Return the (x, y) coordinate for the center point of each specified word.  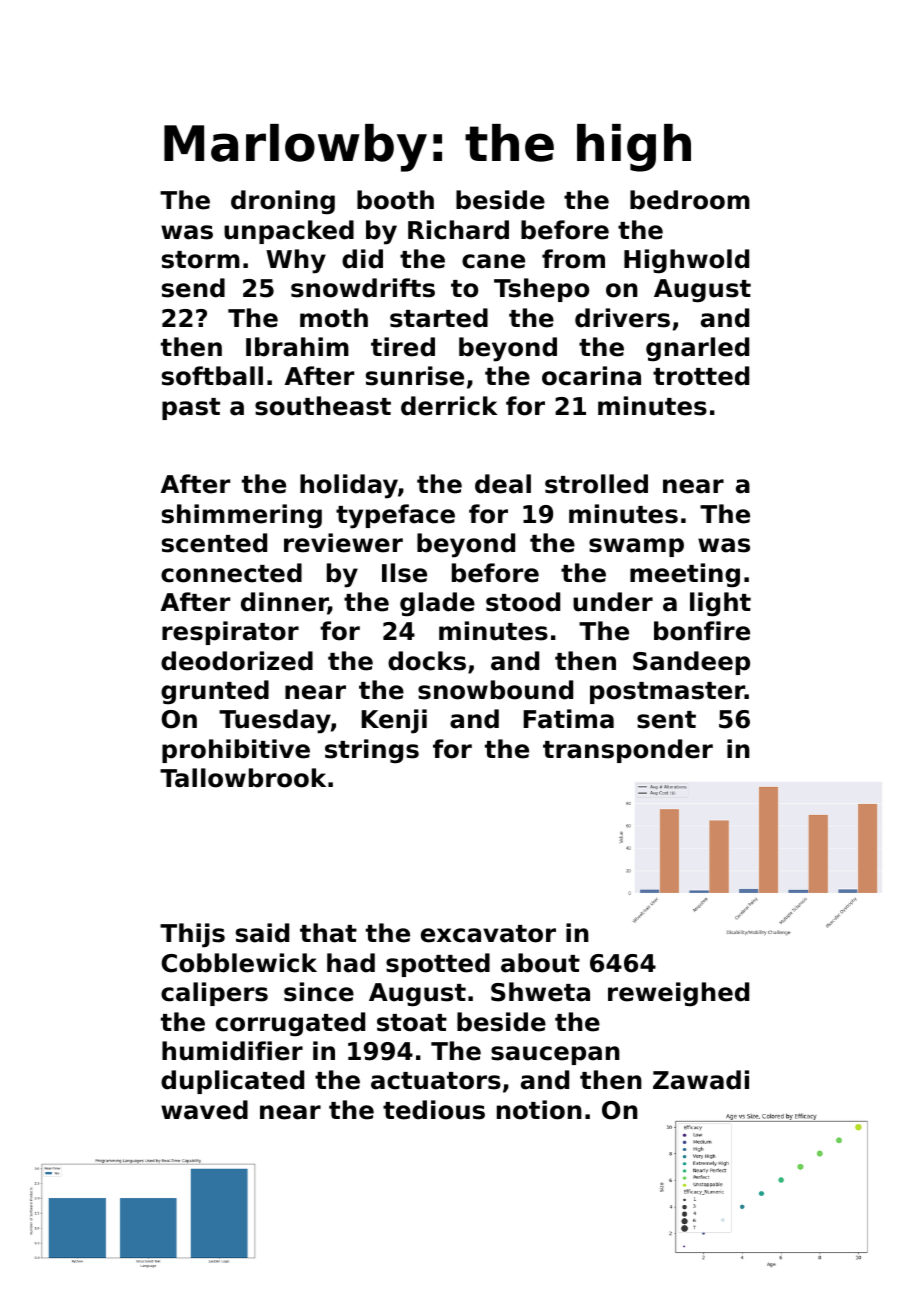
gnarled (697, 349)
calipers (214, 994)
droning (283, 202)
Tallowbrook (243, 778)
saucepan (555, 1055)
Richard (458, 230)
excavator (488, 934)
